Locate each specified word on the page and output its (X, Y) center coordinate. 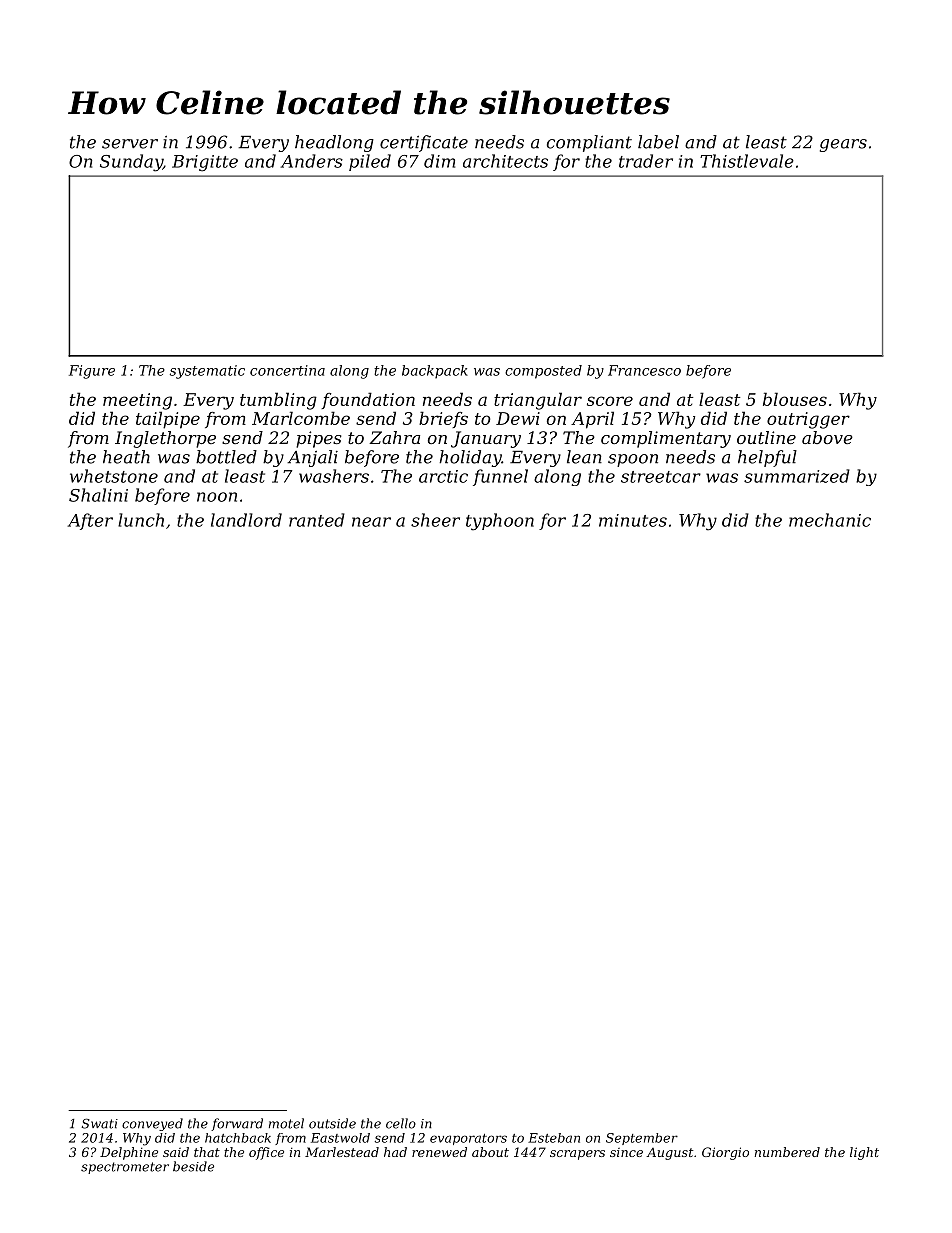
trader (646, 161)
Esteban (554, 1138)
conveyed (152, 1124)
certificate (424, 143)
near (371, 522)
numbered (787, 1152)
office (266, 1153)
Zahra (394, 437)
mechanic (830, 520)
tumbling (278, 401)
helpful (767, 458)
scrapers (577, 1155)
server (130, 144)
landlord (246, 520)
